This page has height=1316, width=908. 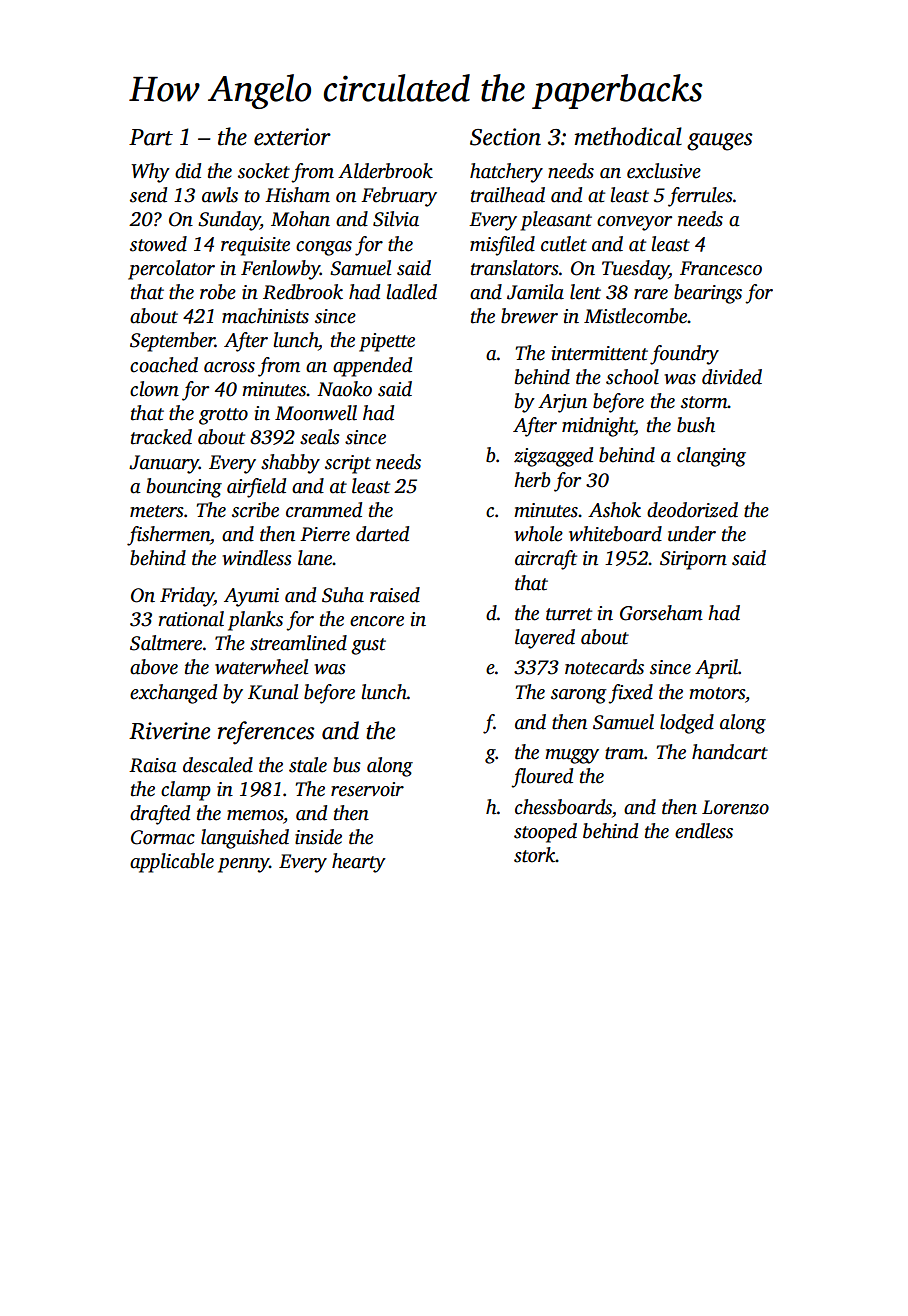 What do you see at coordinates (545, 639) in the page?
I see `layered` at bounding box center [545, 639].
